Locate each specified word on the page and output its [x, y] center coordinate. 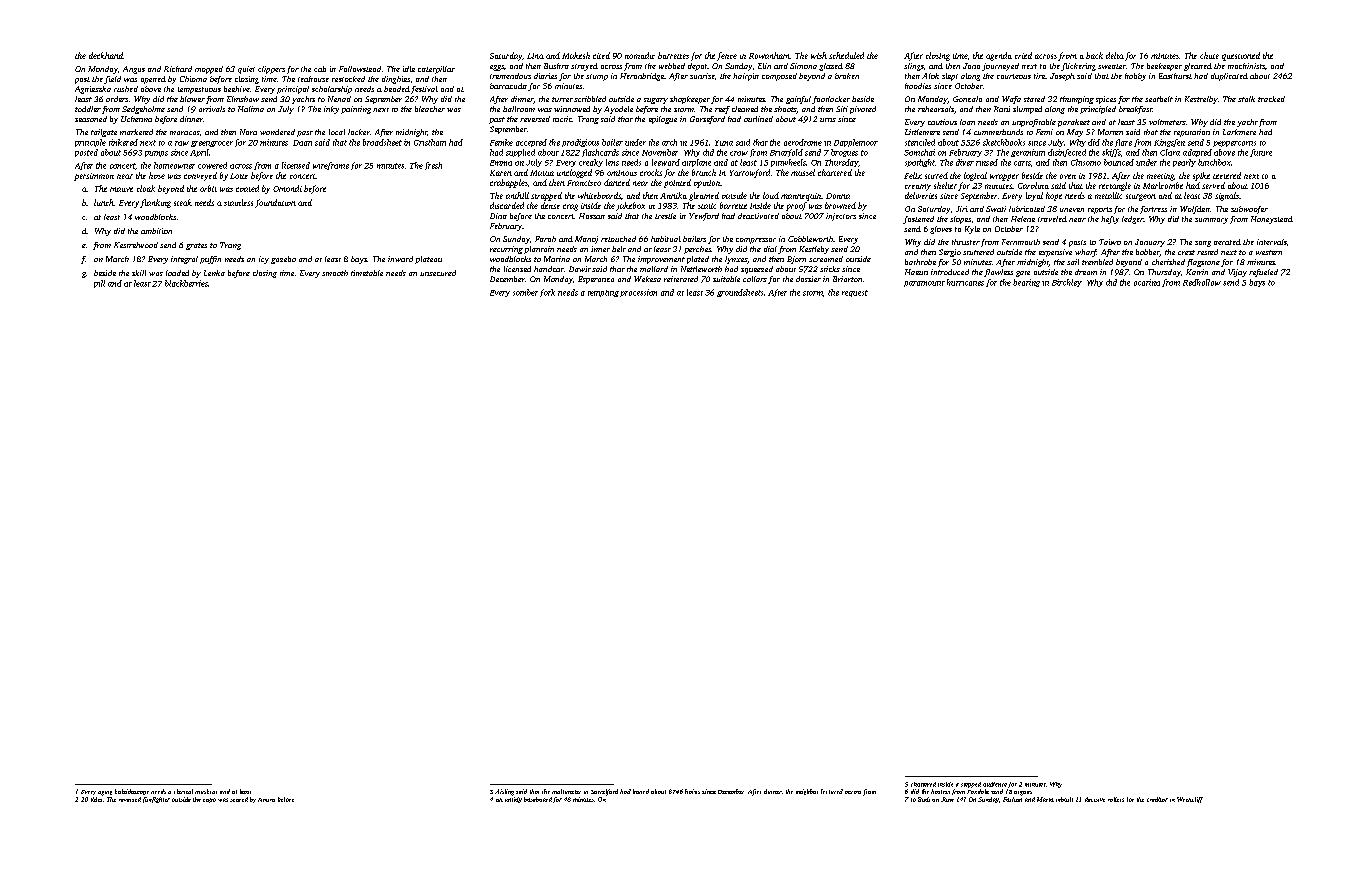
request [855, 293]
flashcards [600, 153]
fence [727, 56]
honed [641, 791]
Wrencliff [1190, 800]
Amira [266, 800]
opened [153, 80]
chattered [923, 784]
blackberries [186, 283]
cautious [942, 122]
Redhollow [1202, 282]
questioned [1241, 56]
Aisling [504, 792]
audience [995, 784]
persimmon [94, 177]
